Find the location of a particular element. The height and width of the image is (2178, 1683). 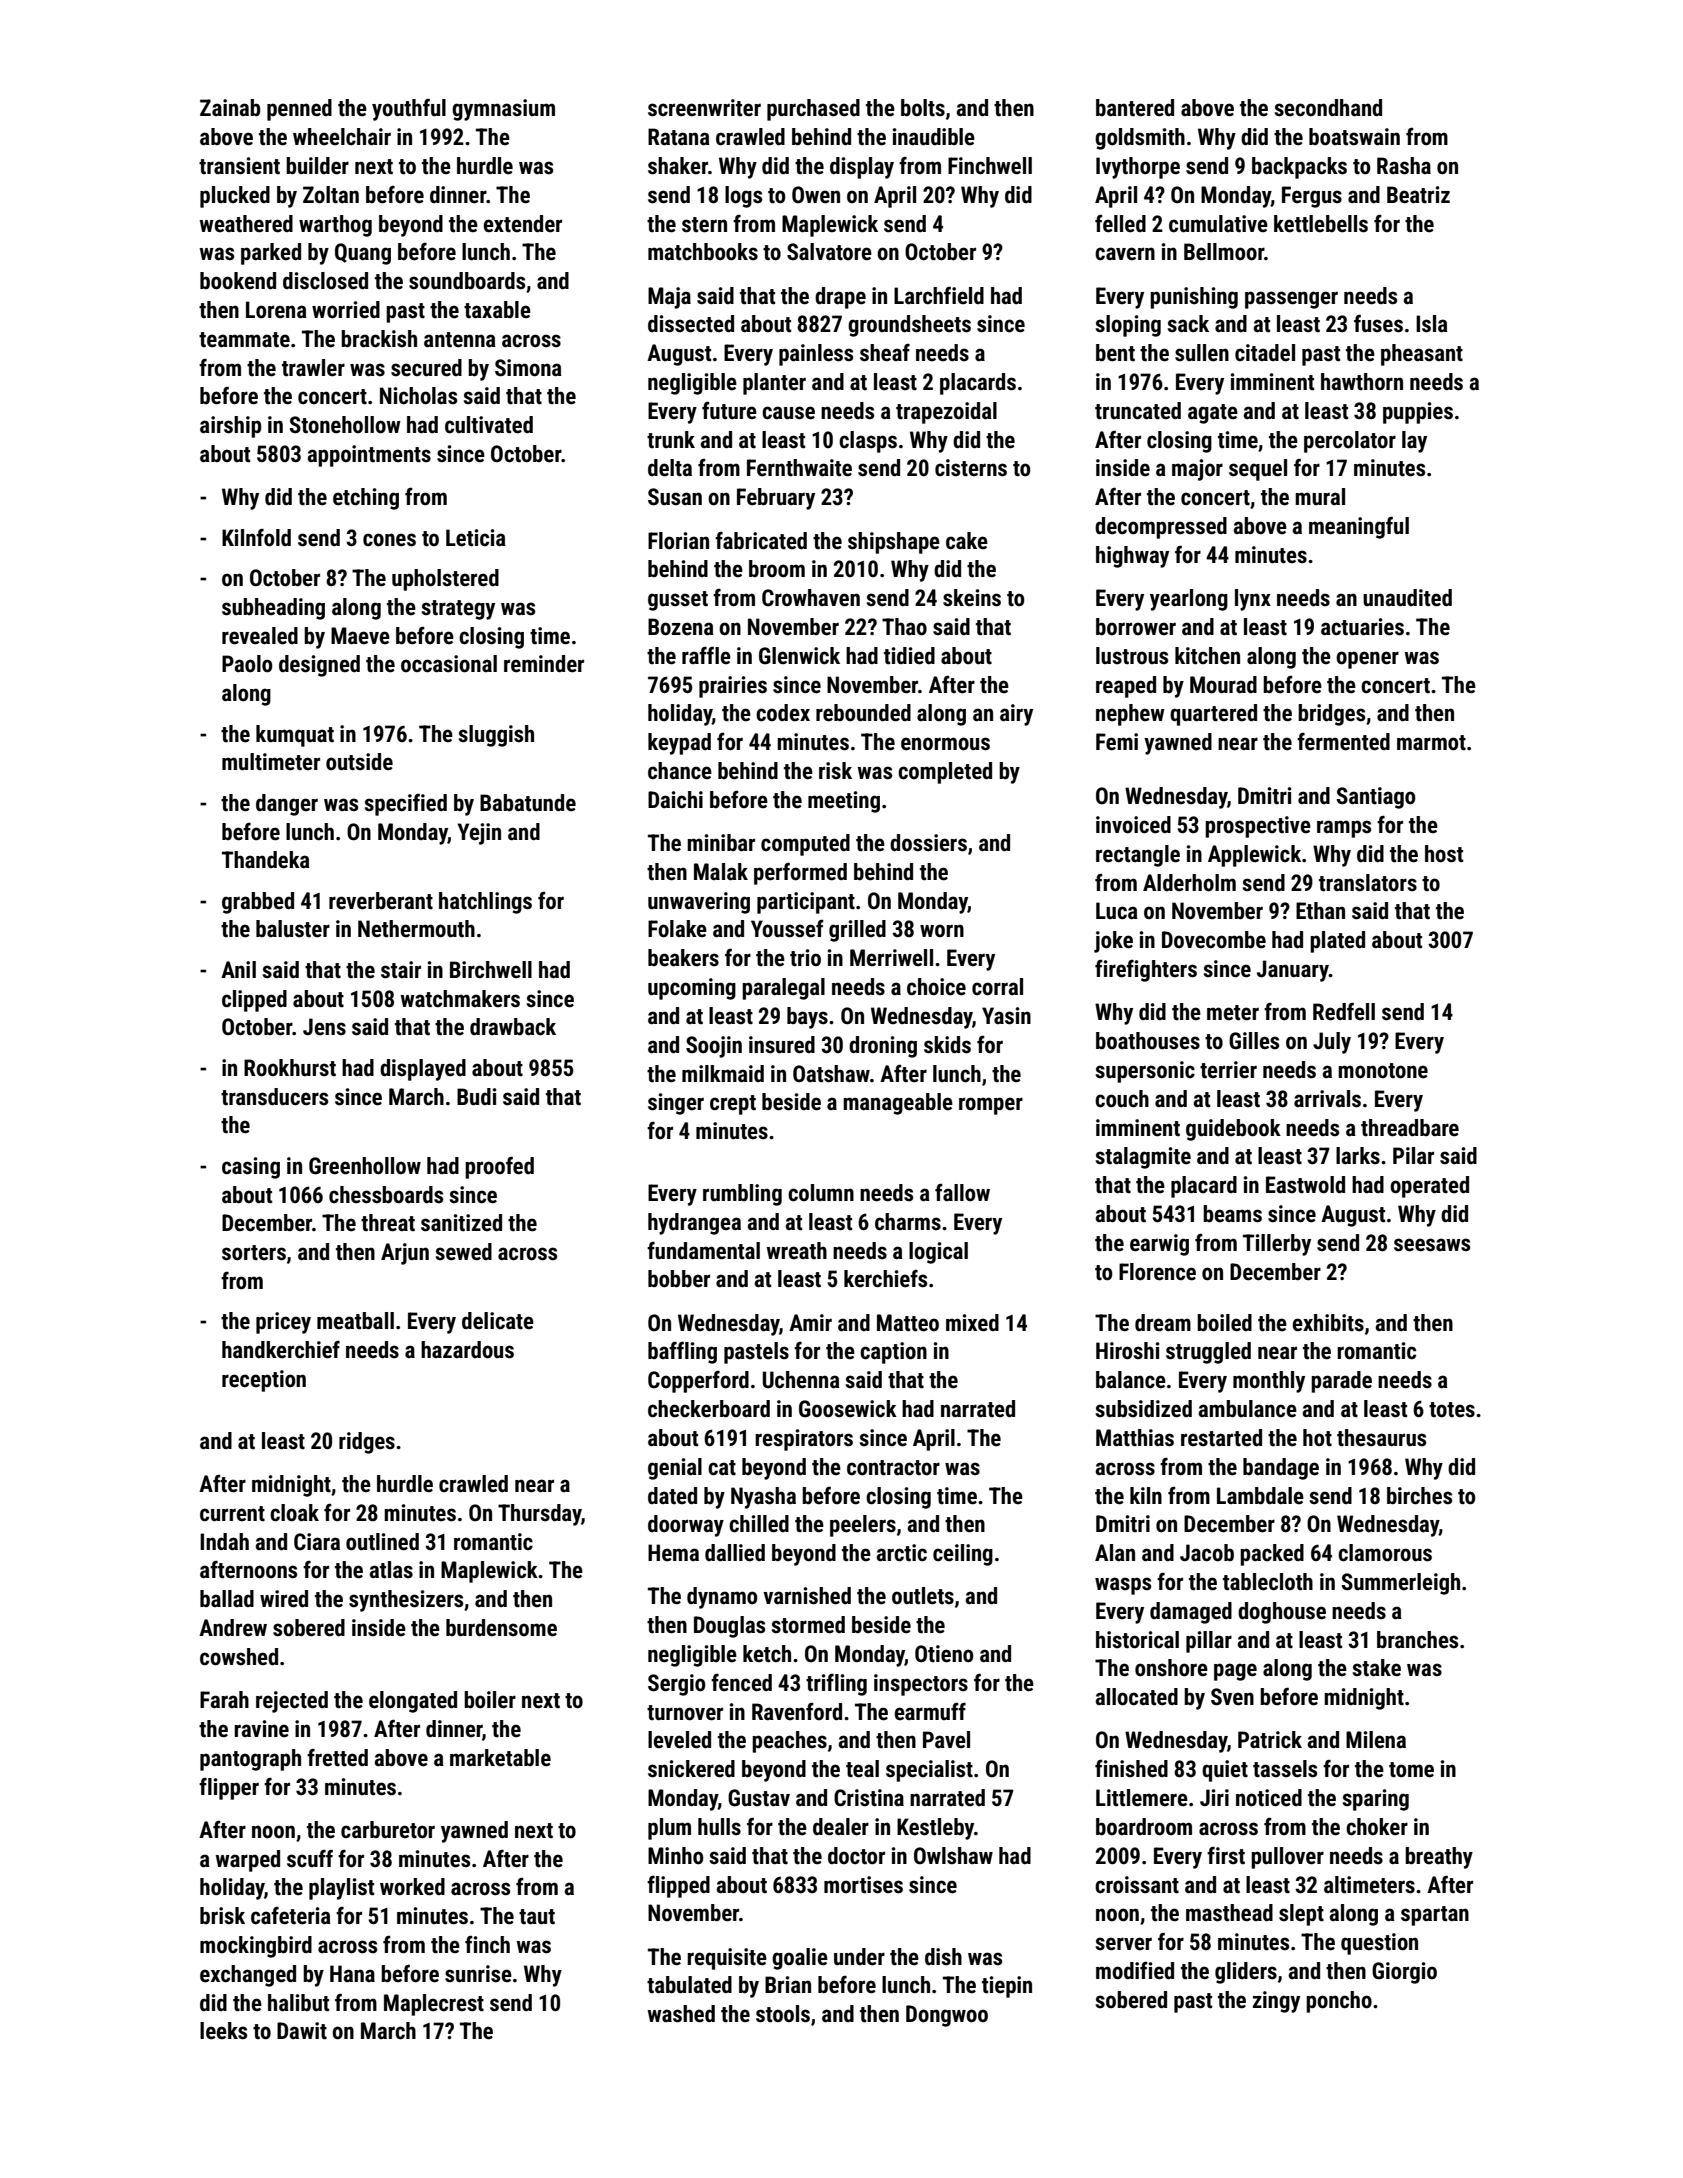

Summerleigh is located at coordinates (1400, 1584).
